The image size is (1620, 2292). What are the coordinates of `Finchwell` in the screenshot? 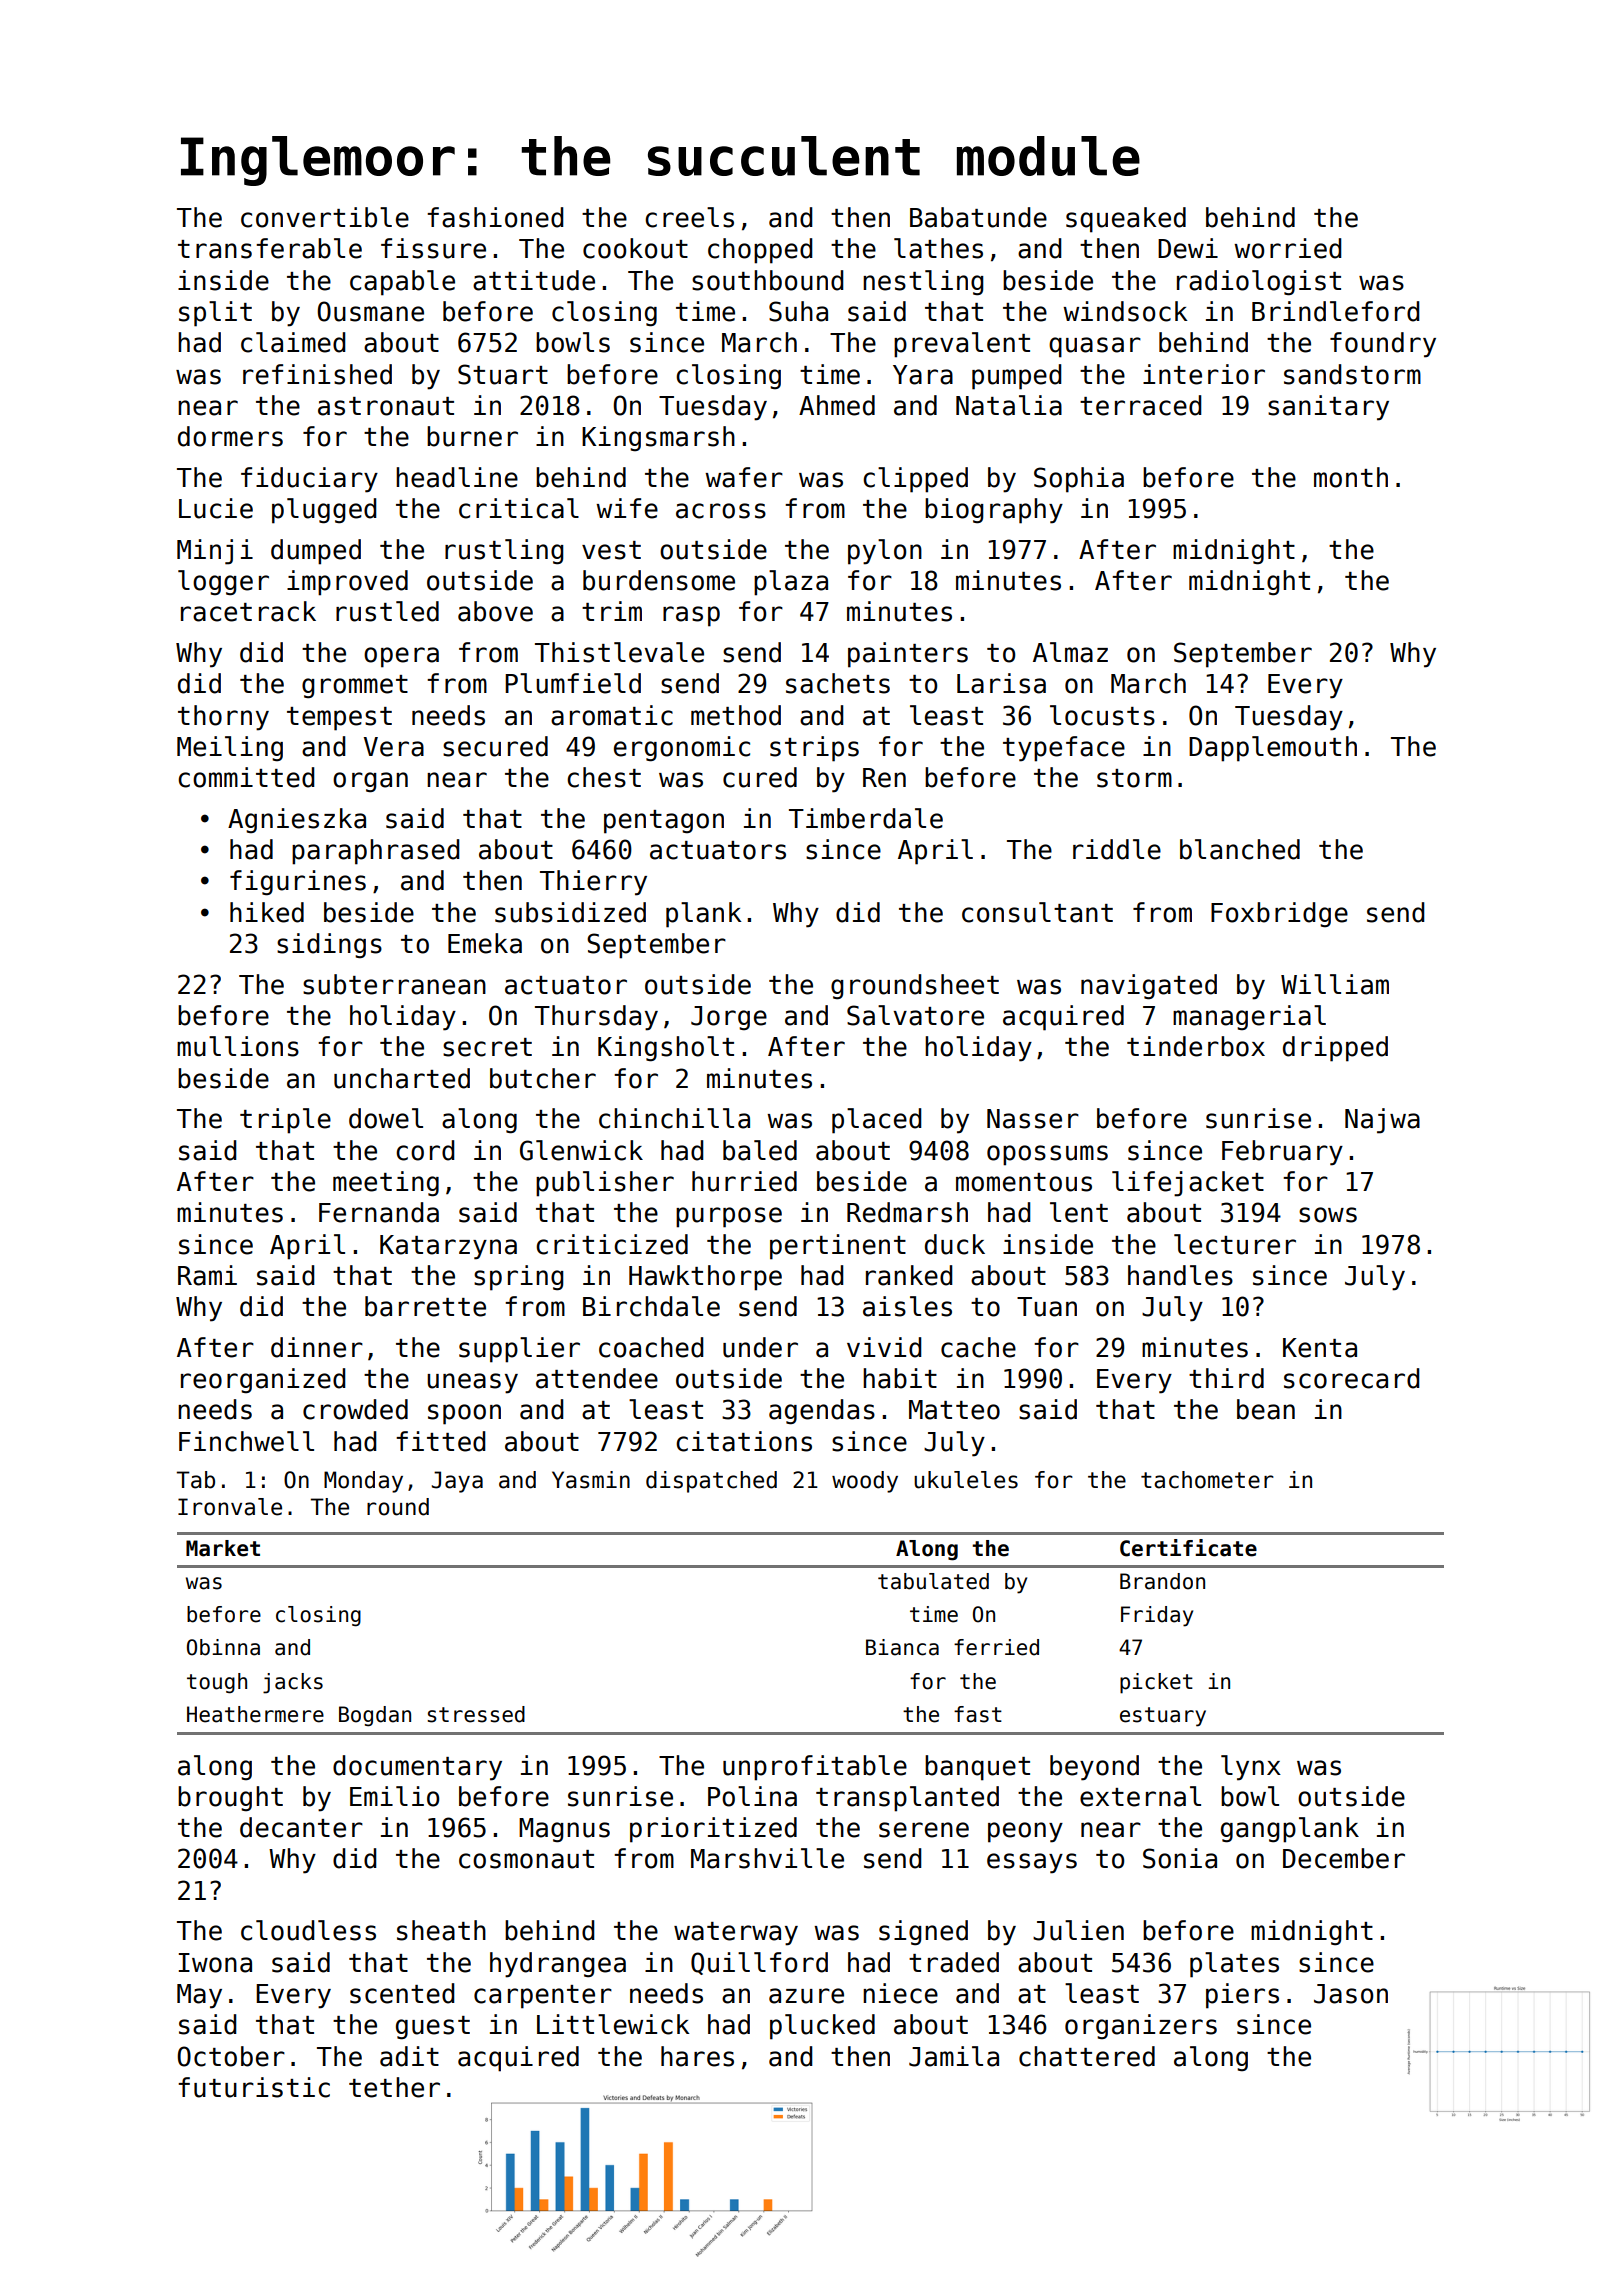 It's located at (246, 1441).
